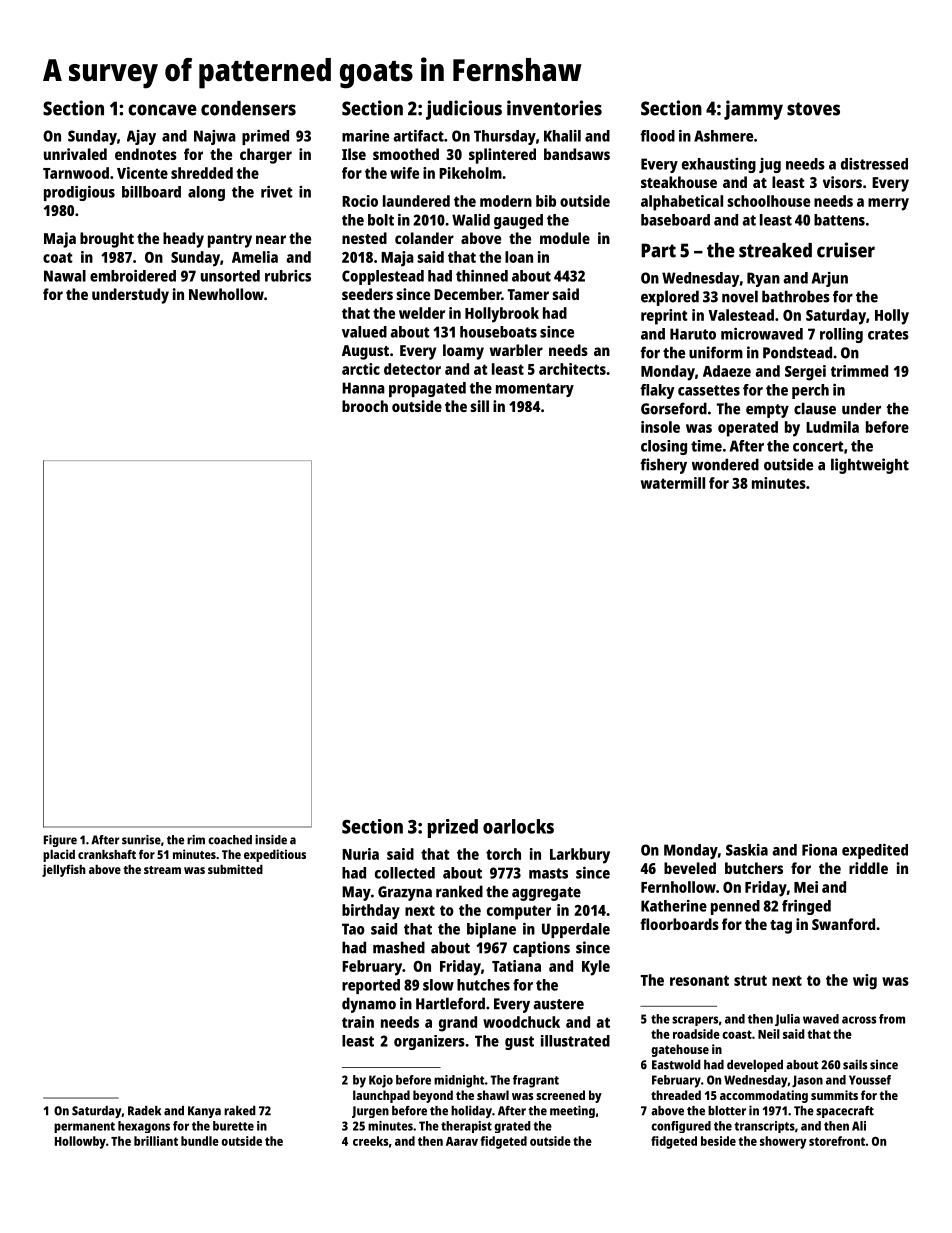 The height and width of the screenshot is (1233, 952). What do you see at coordinates (464, 110) in the screenshot?
I see `judicious` at bounding box center [464, 110].
